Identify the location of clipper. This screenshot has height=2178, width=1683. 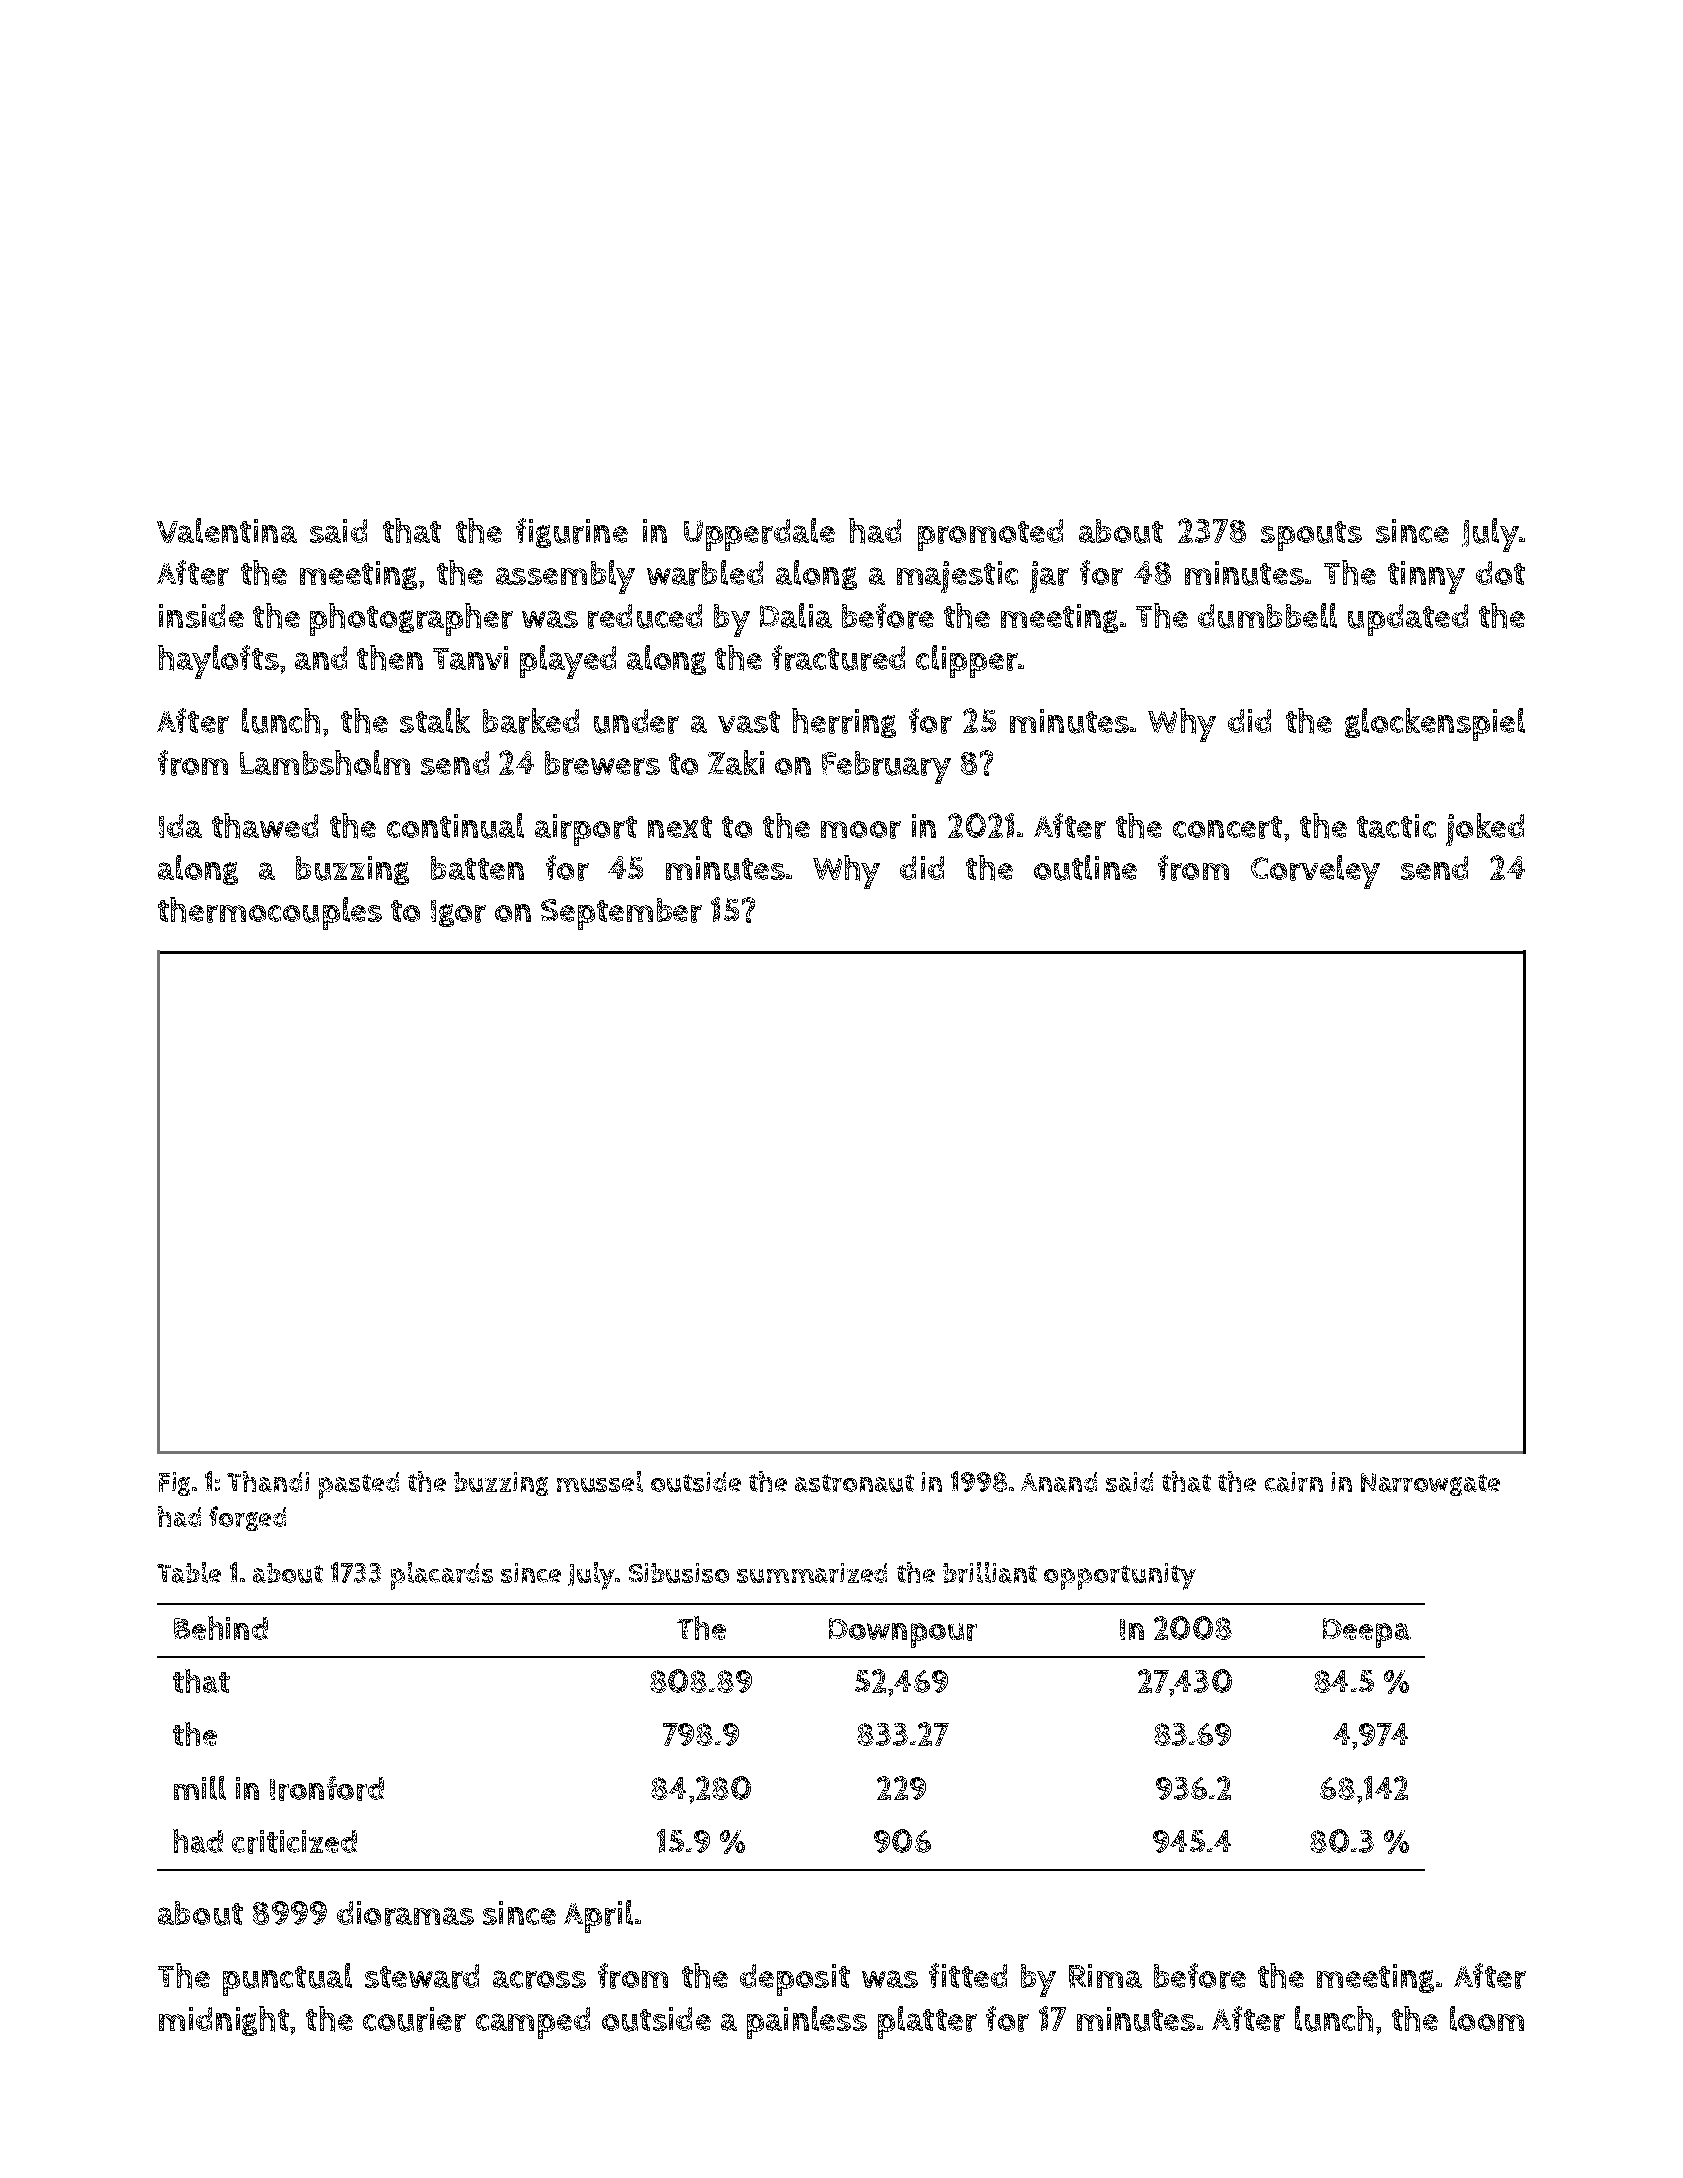
(967, 661).
